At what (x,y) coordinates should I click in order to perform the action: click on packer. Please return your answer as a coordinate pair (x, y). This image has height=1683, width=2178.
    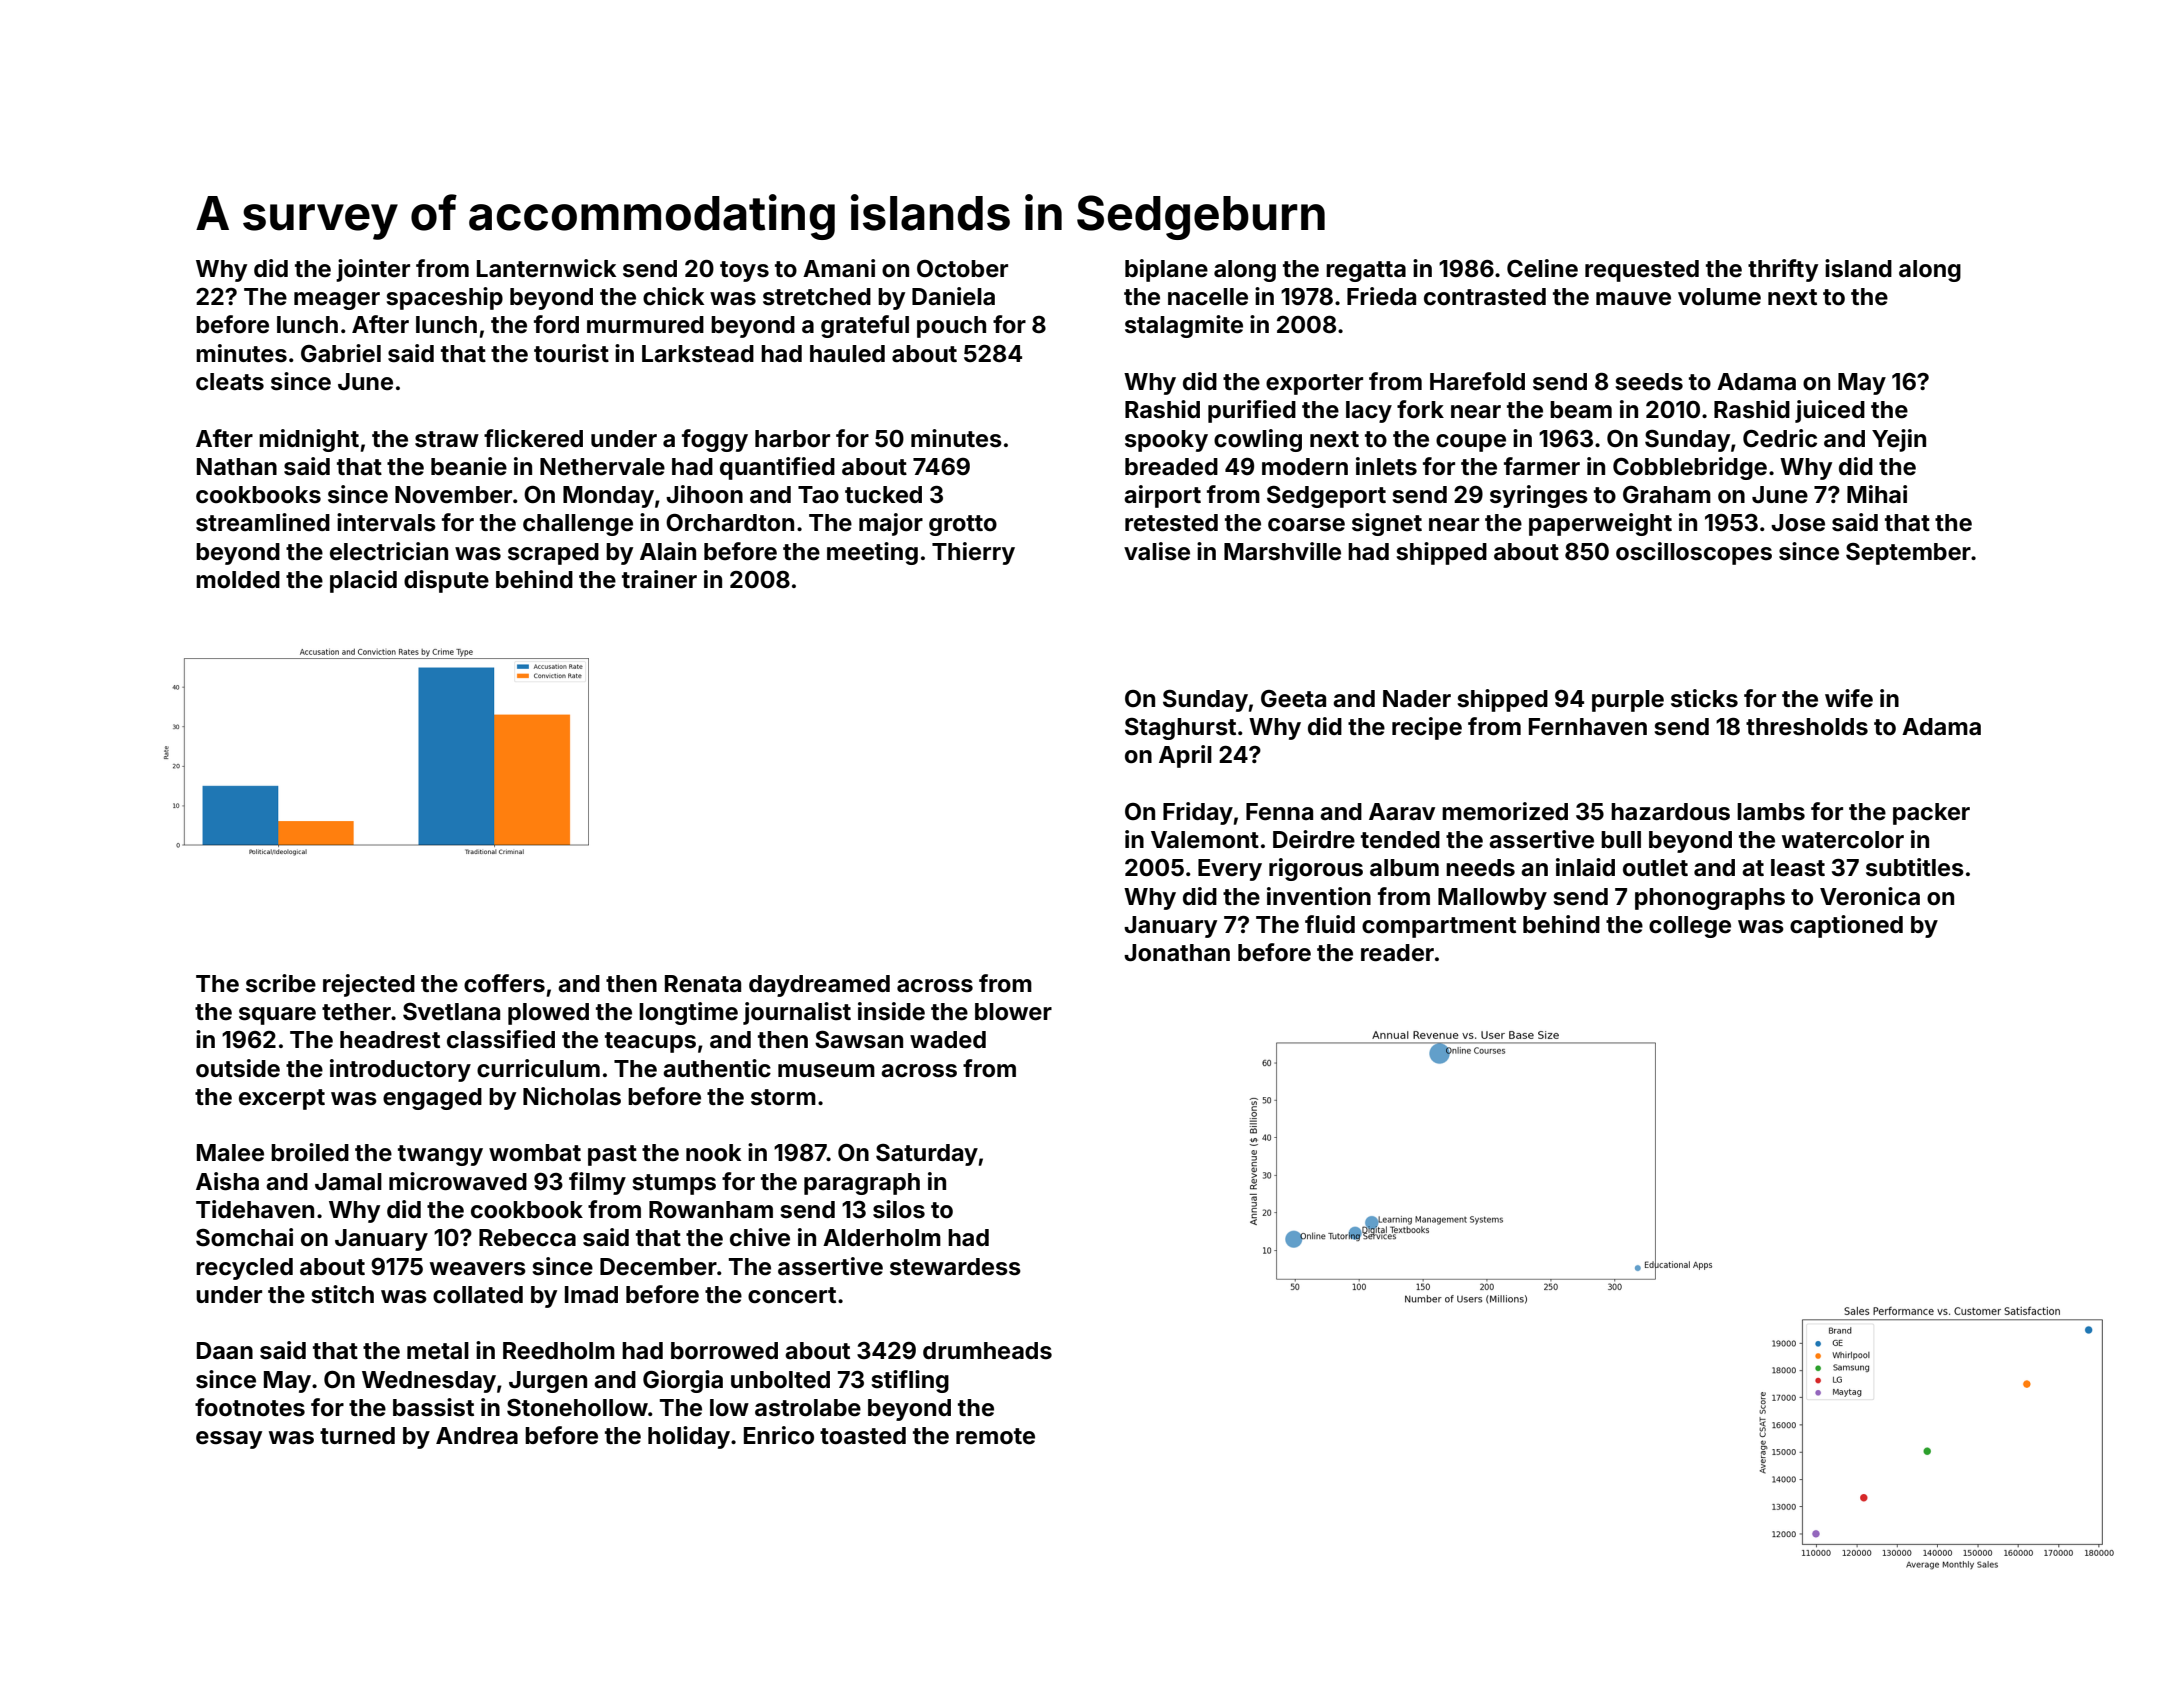
    Looking at the image, I should click on (1931, 814).
